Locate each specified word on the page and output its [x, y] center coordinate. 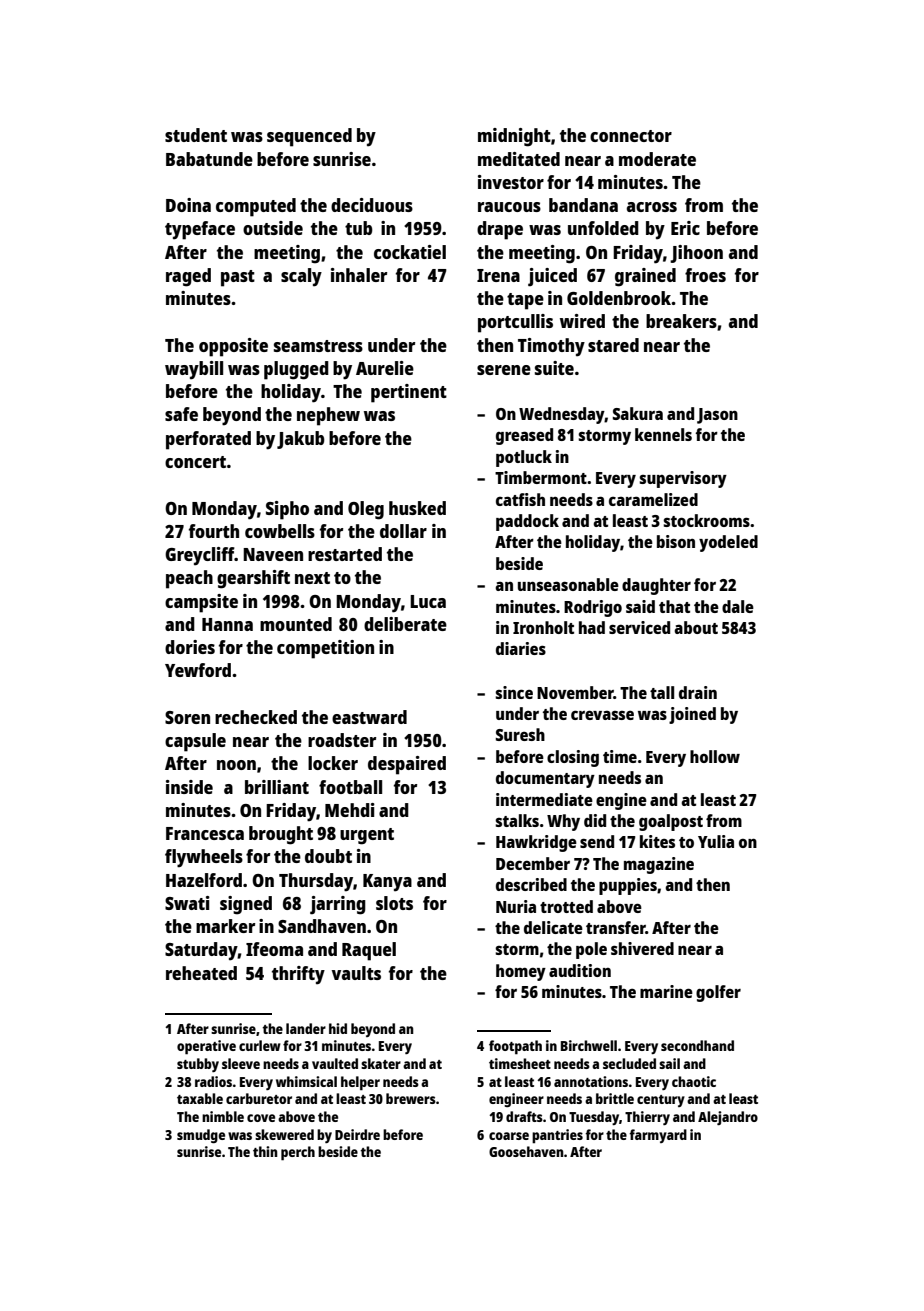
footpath [515, 1047]
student [196, 135]
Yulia [716, 841]
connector [631, 136]
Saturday [201, 951]
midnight [514, 137]
